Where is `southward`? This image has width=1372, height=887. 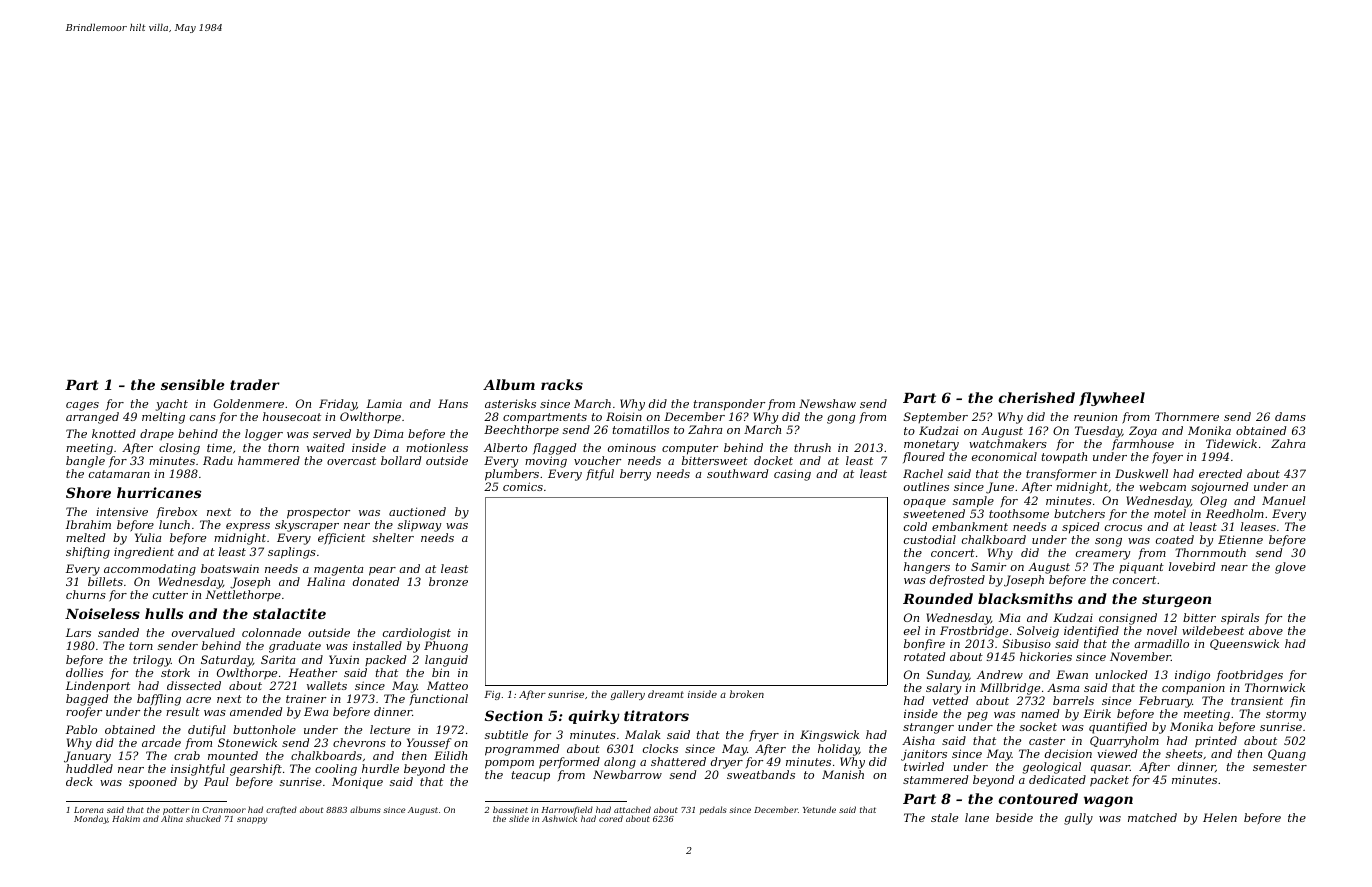
southward is located at coordinates (737, 473).
